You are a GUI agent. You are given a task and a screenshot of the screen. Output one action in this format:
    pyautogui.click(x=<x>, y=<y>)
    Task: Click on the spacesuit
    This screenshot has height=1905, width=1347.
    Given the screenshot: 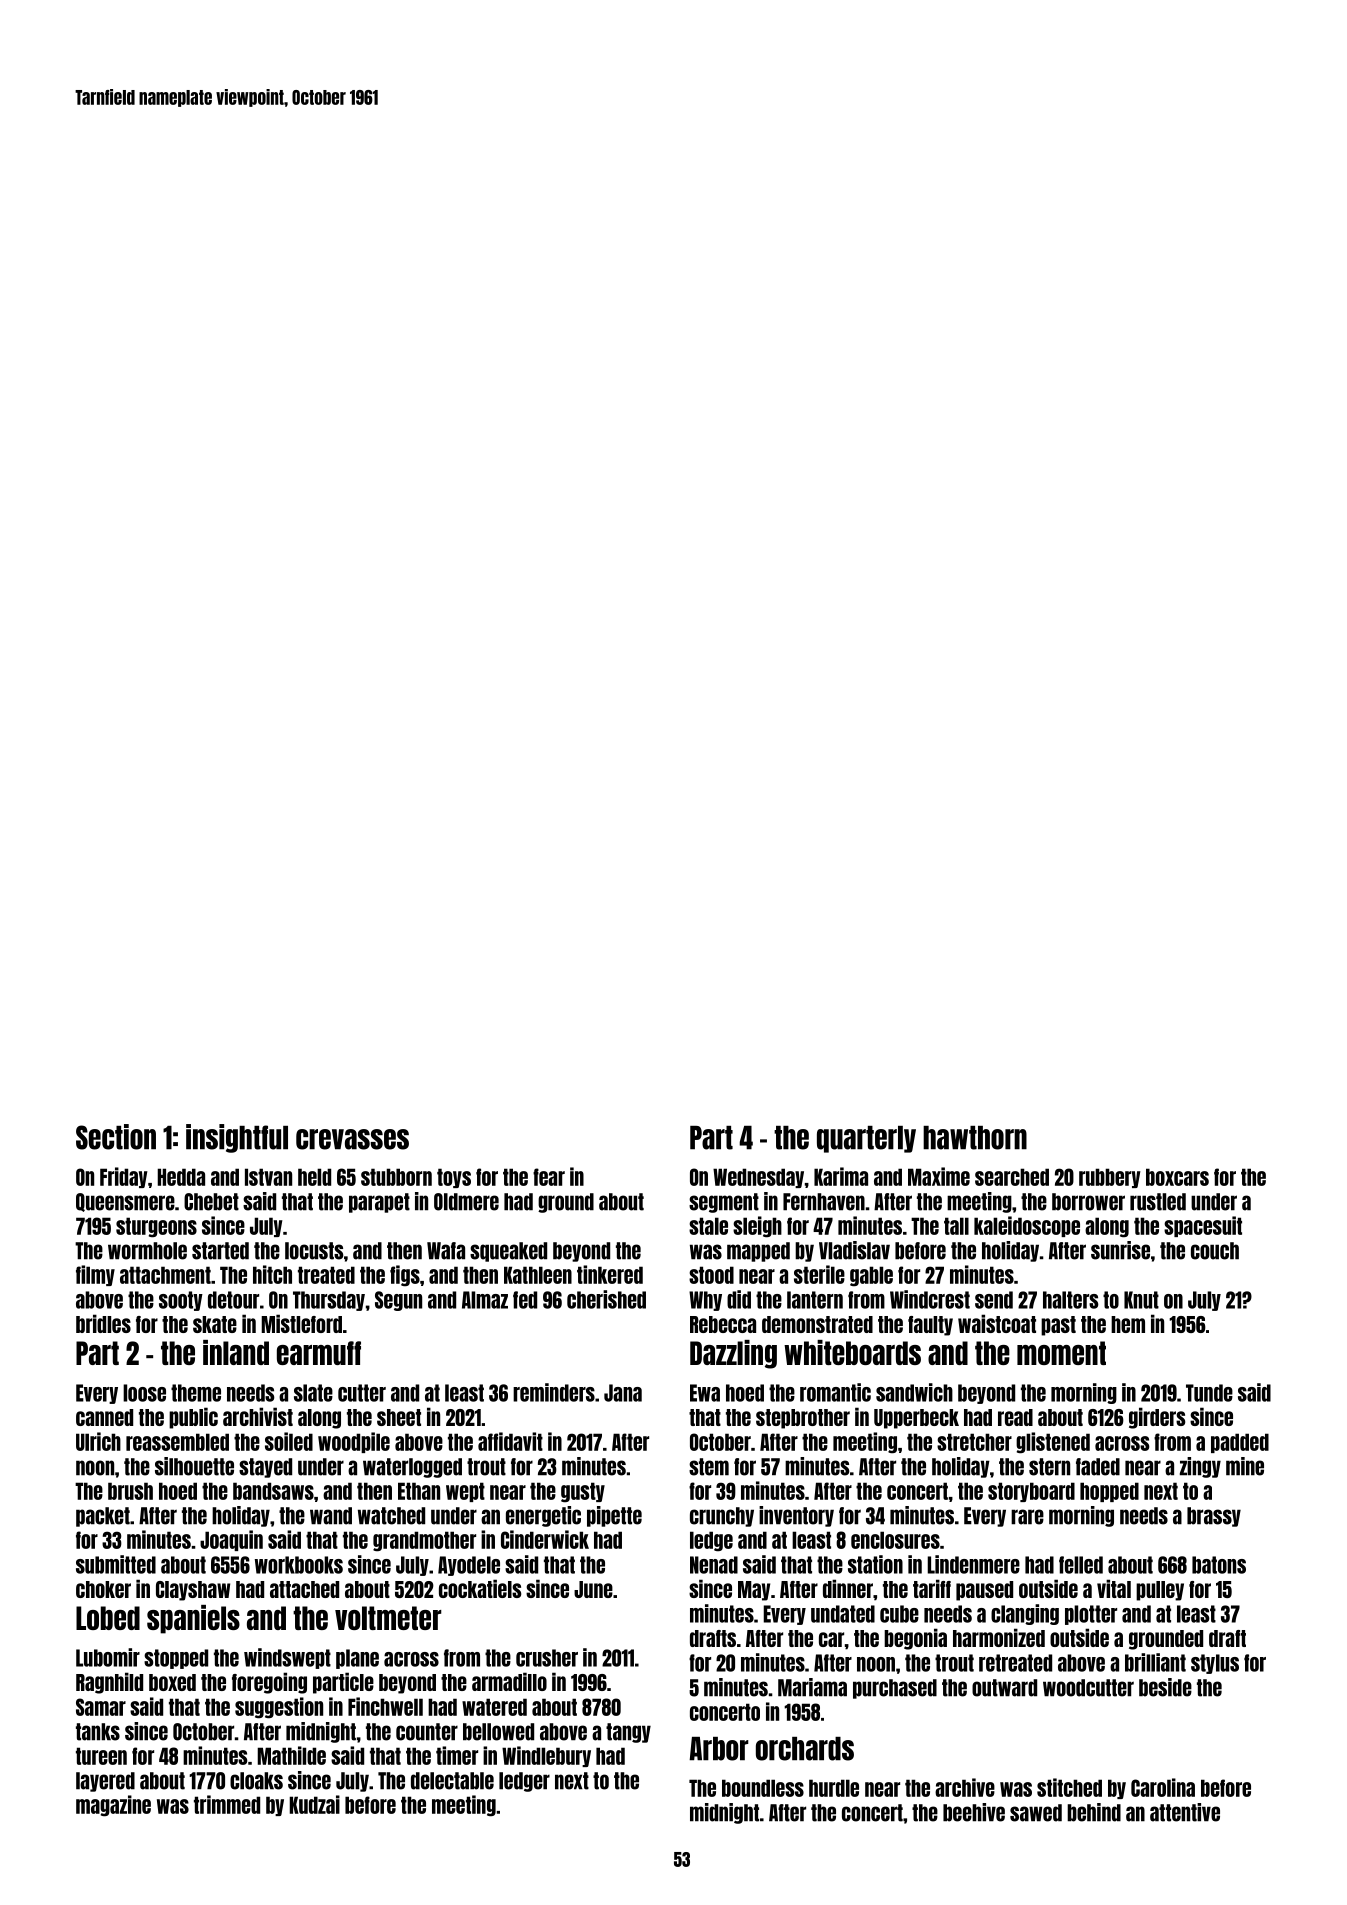 What is the action you would take?
    pyautogui.click(x=1203, y=1226)
